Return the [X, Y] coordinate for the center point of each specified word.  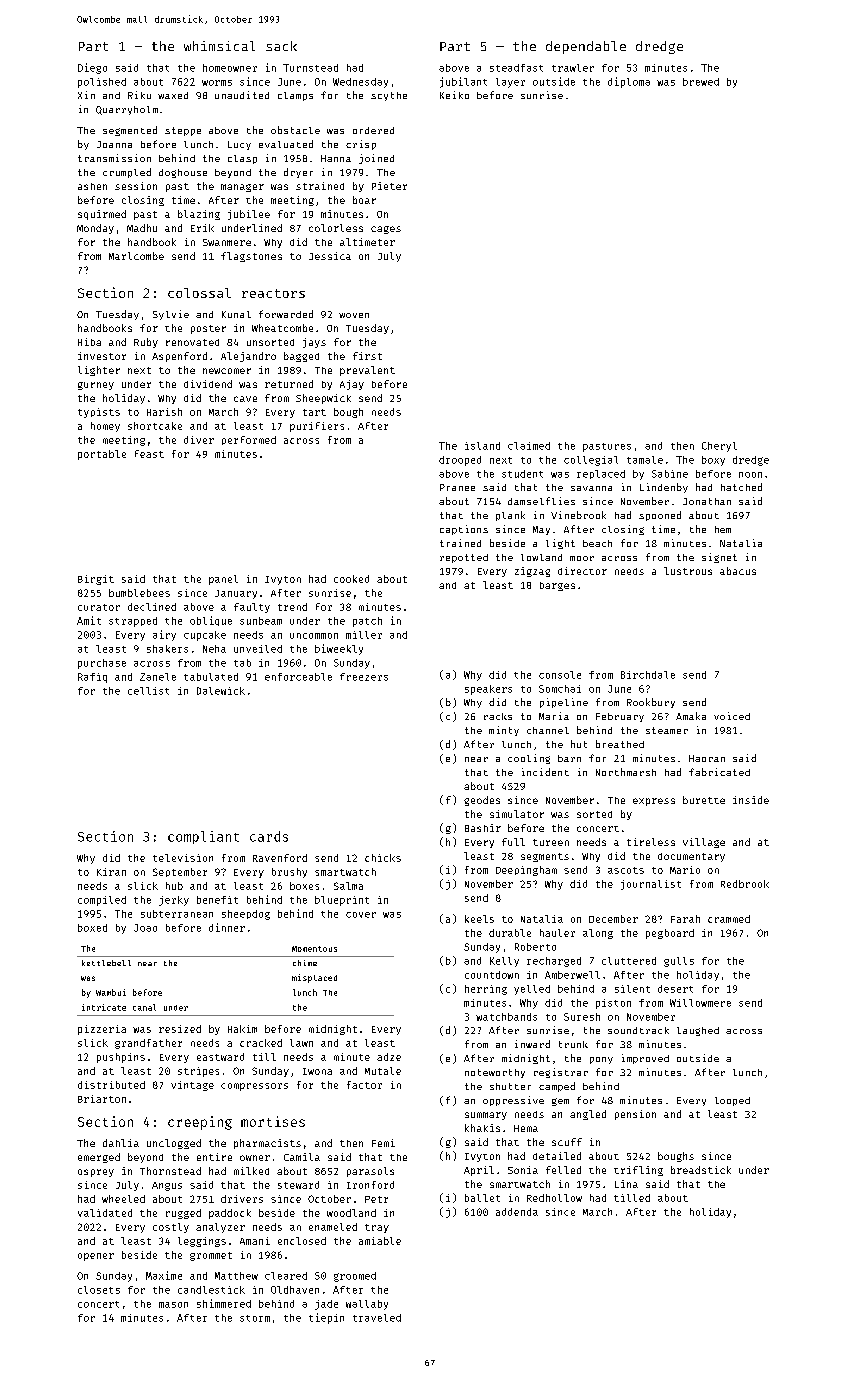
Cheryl [719, 447]
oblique [211, 621]
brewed [701, 82]
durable [510, 933]
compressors [254, 1087]
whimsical [219, 46]
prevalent [367, 371]
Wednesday [360, 83]
